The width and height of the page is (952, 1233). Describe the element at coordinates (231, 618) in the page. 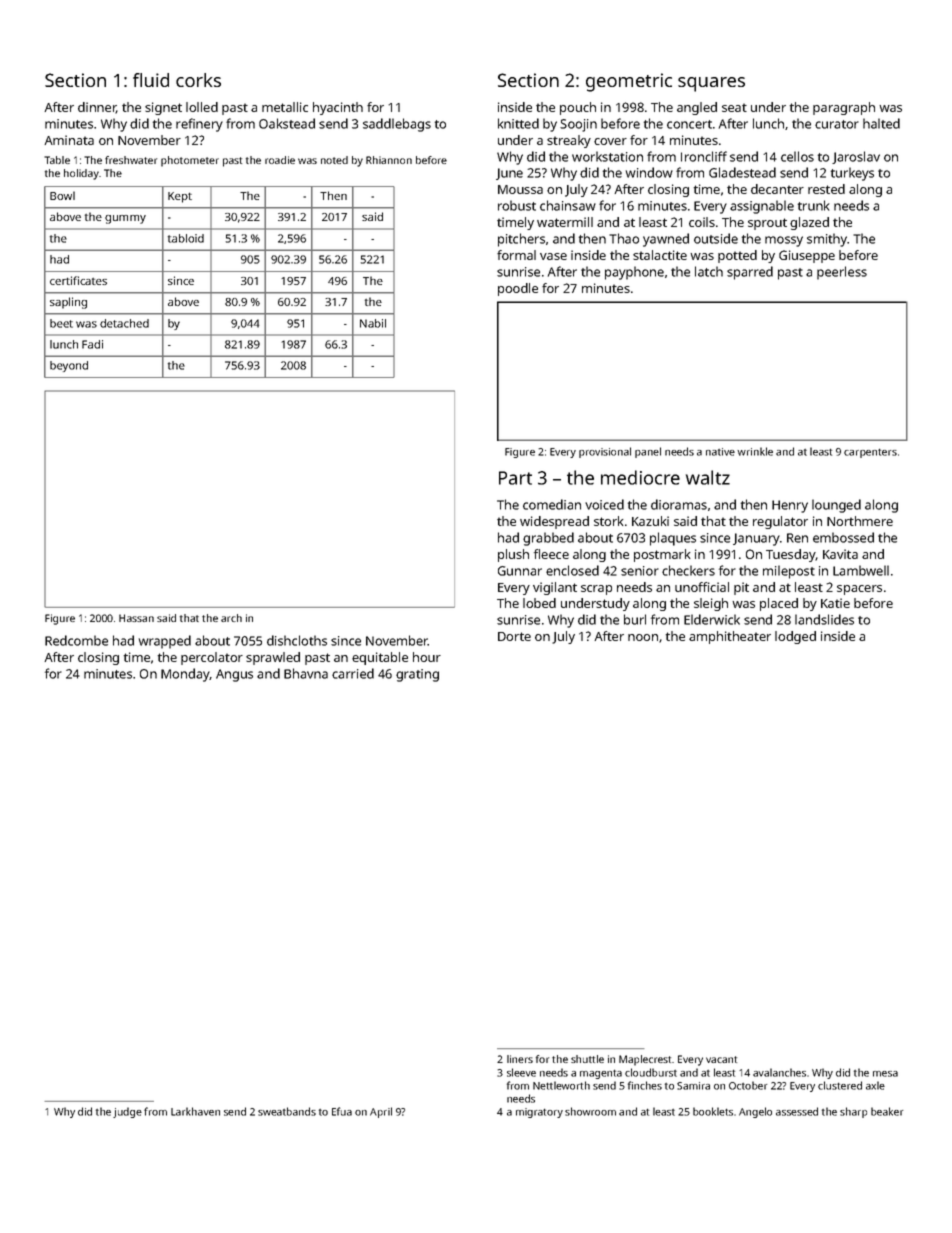

I see `arch` at that location.
